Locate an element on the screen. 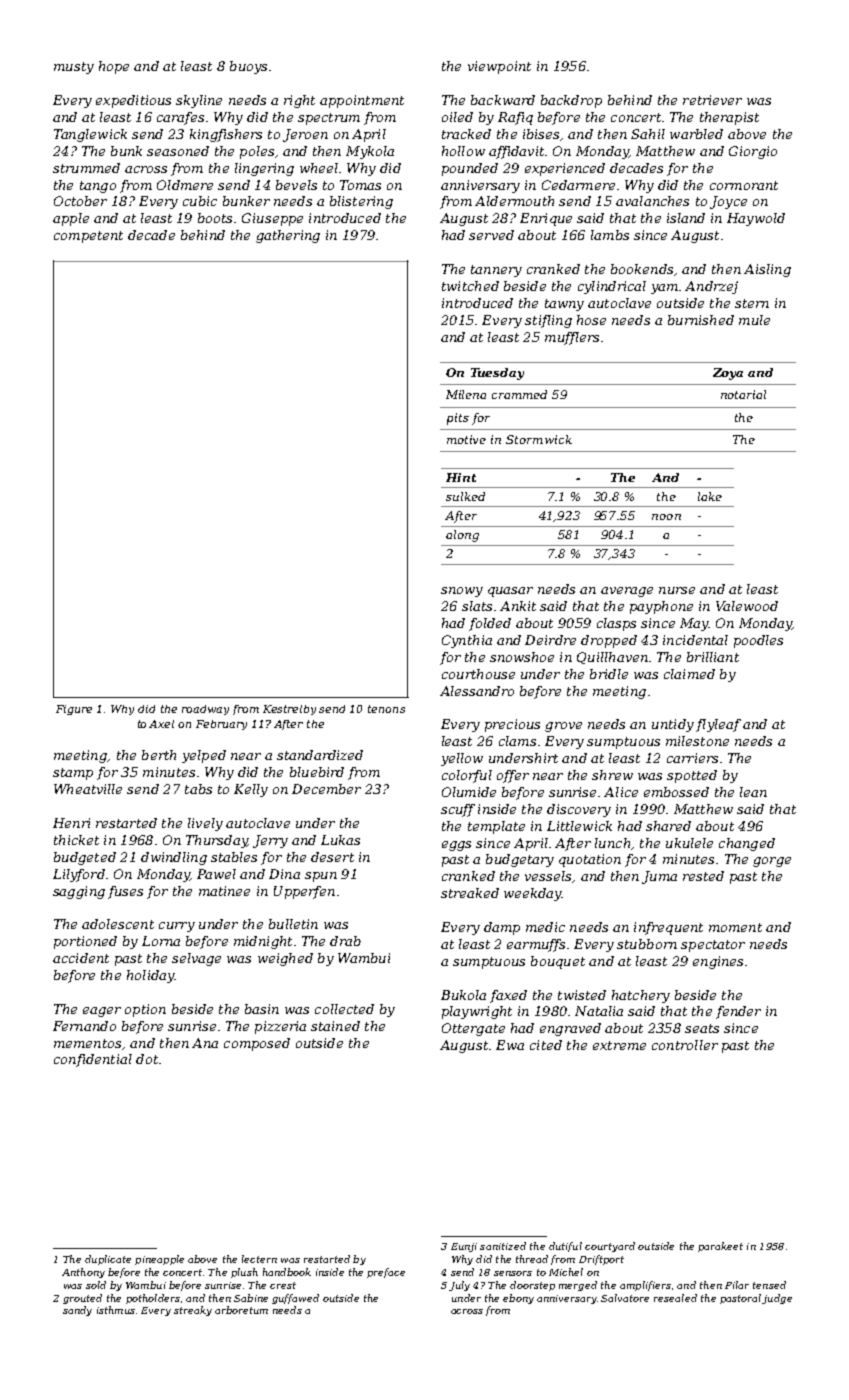 The width and height of the screenshot is (849, 1400). retriever is located at coordinates (712, 100).
